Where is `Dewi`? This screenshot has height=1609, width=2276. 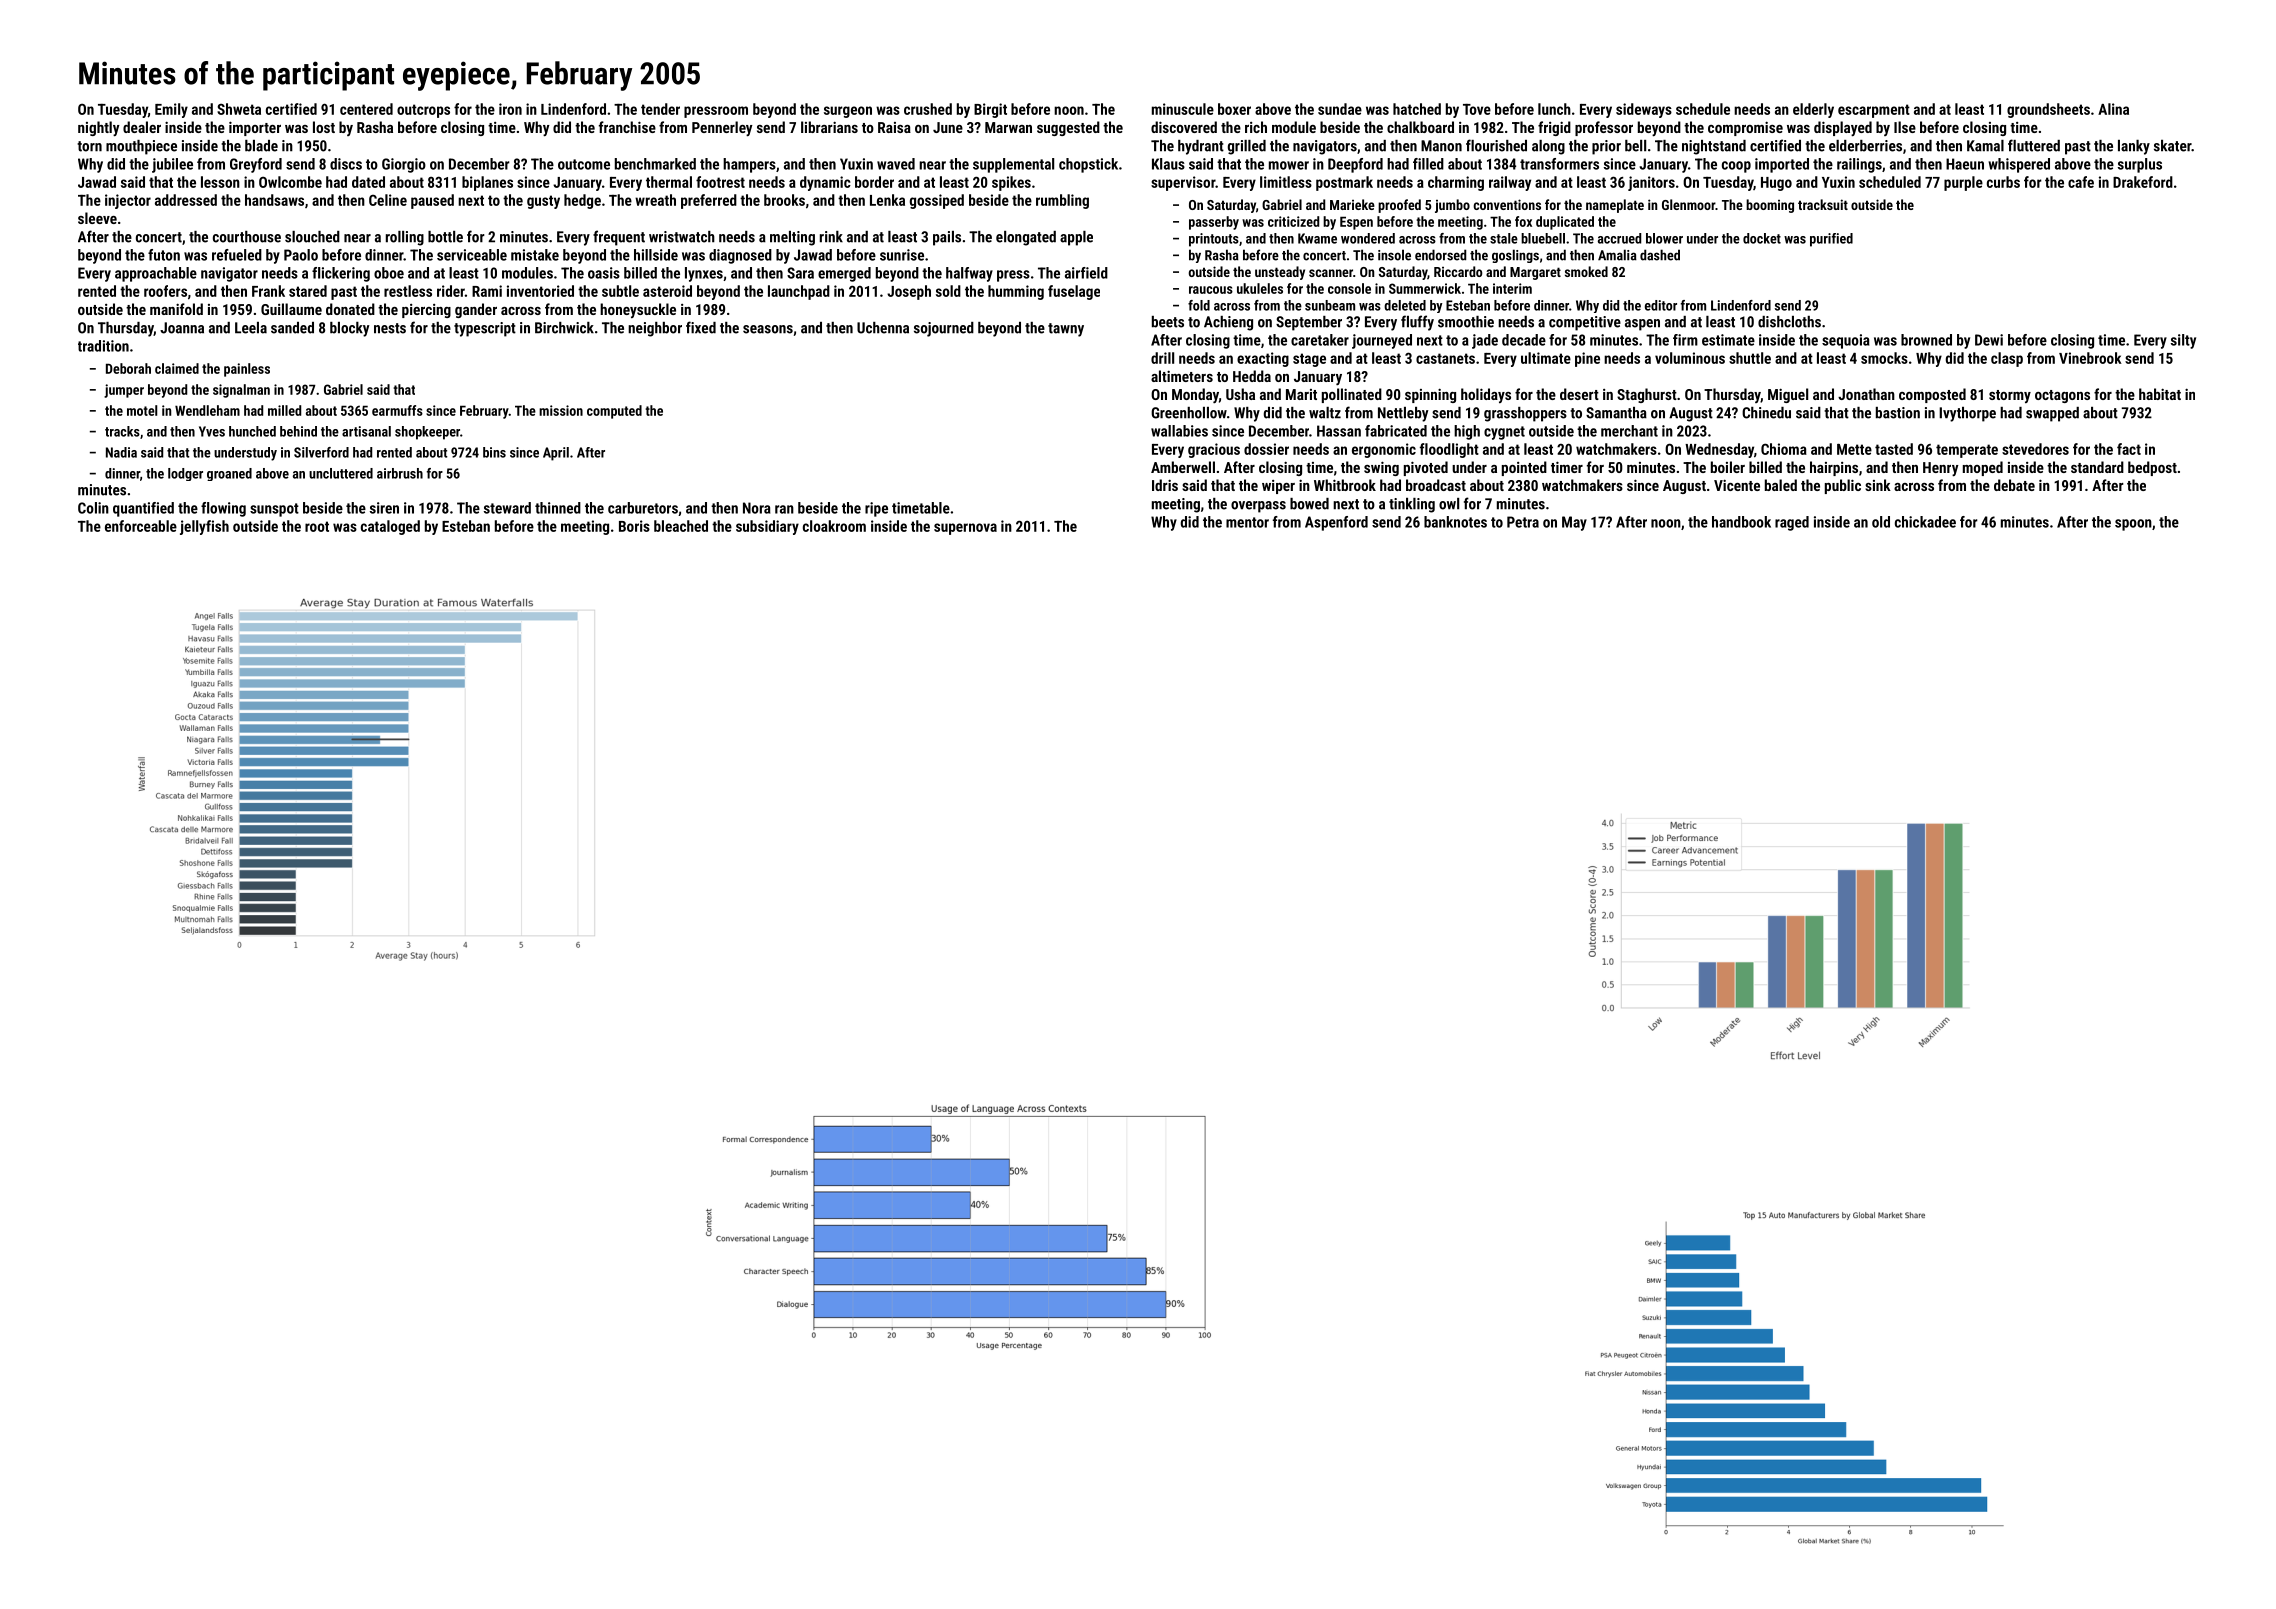 Dewi is located at coordinates (1989, 340).
